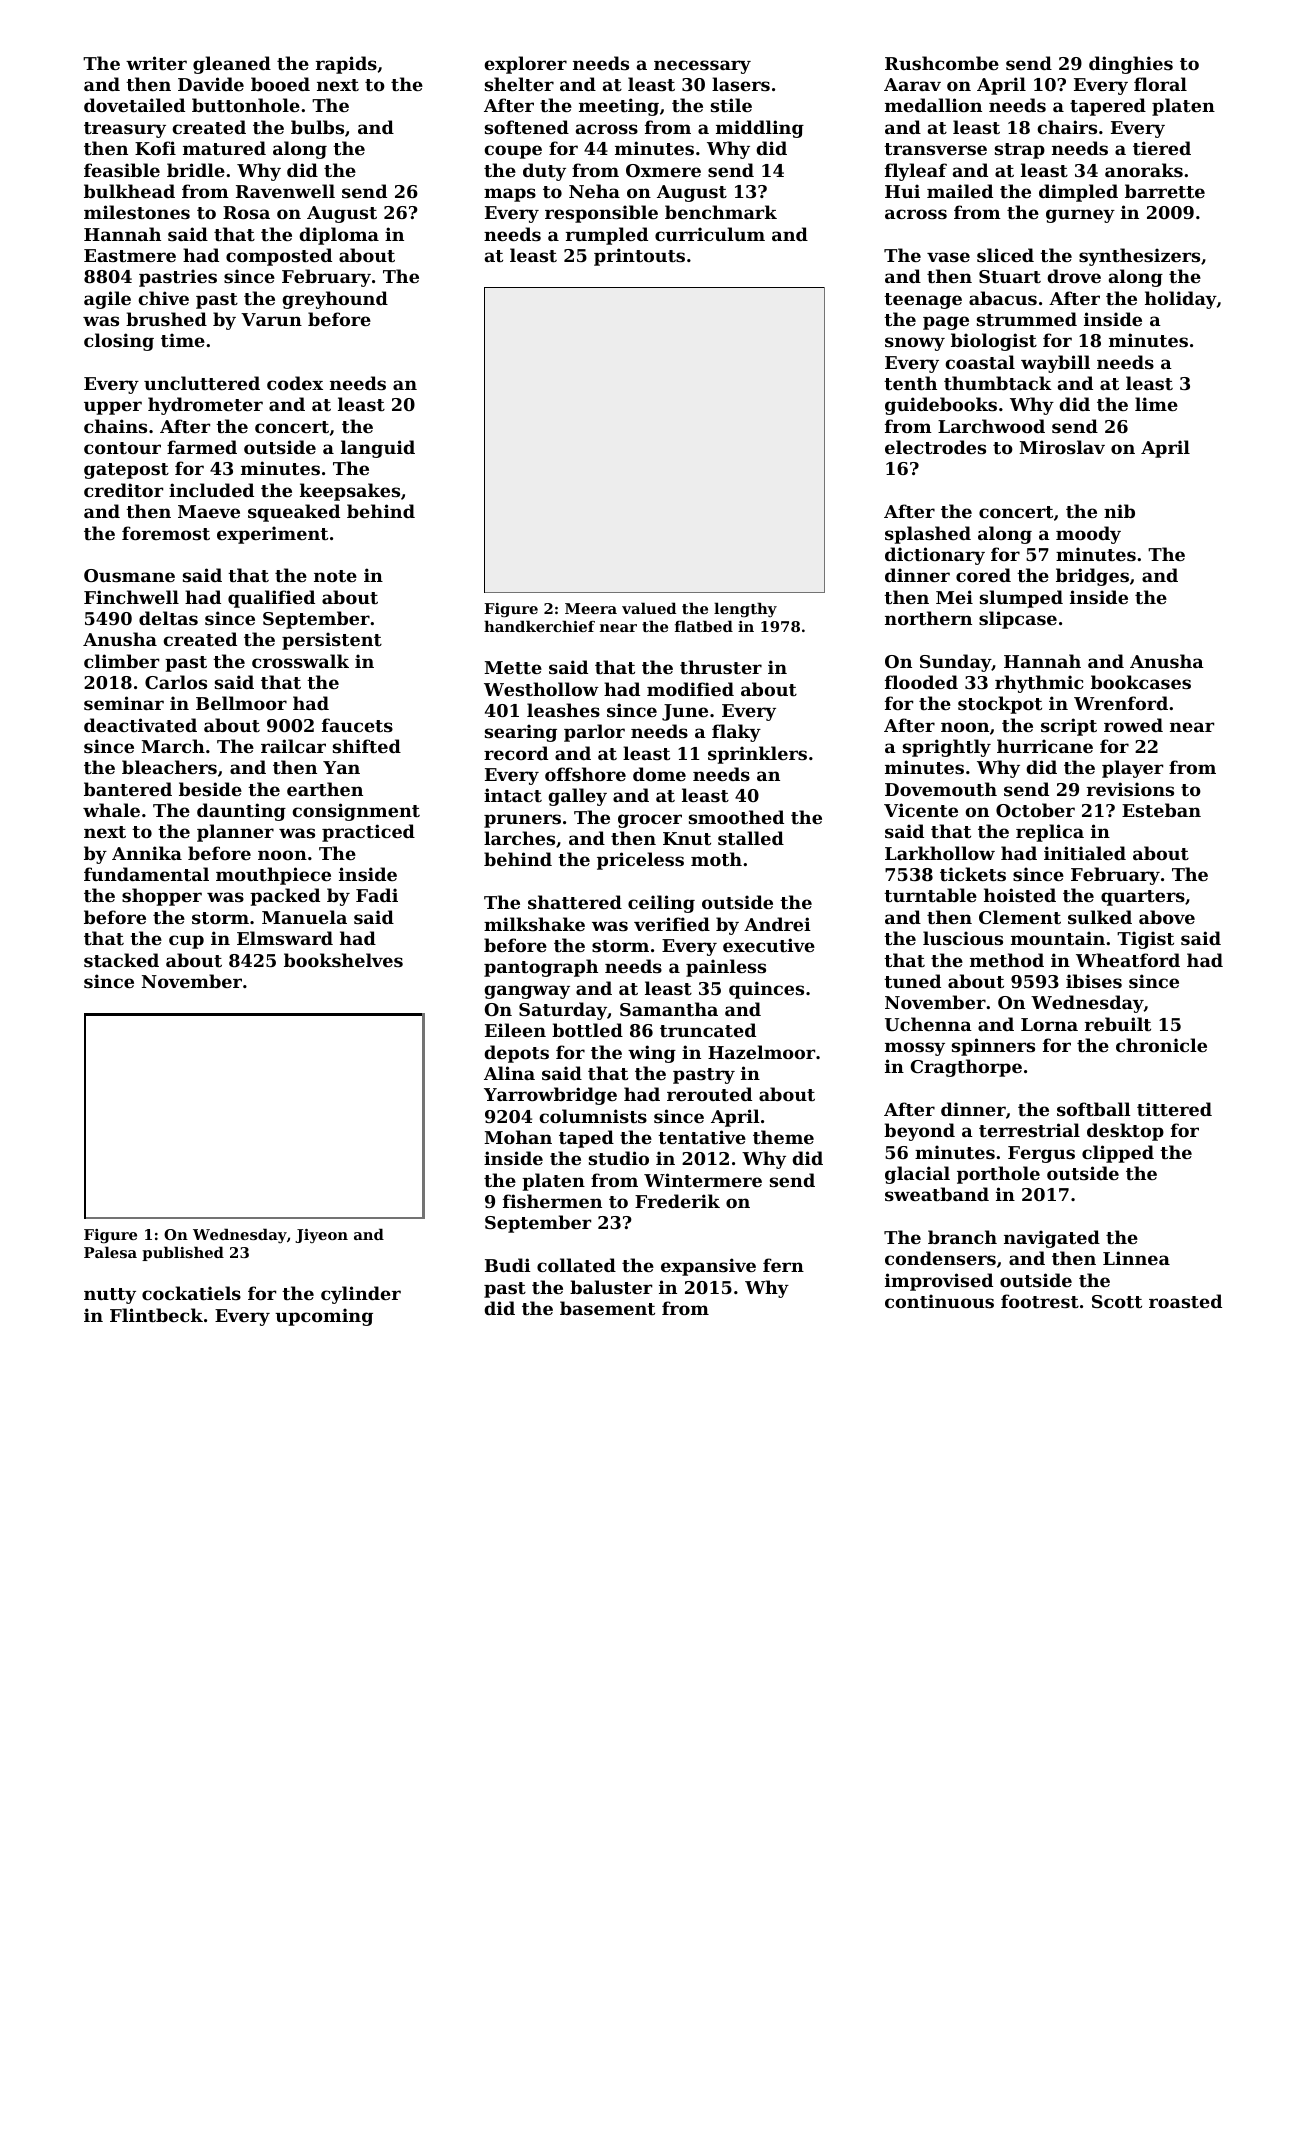 This page has width=1309, height=2156. Describe the element at coordinates (935, 447) in the page. I see `electrodes` at that location.
